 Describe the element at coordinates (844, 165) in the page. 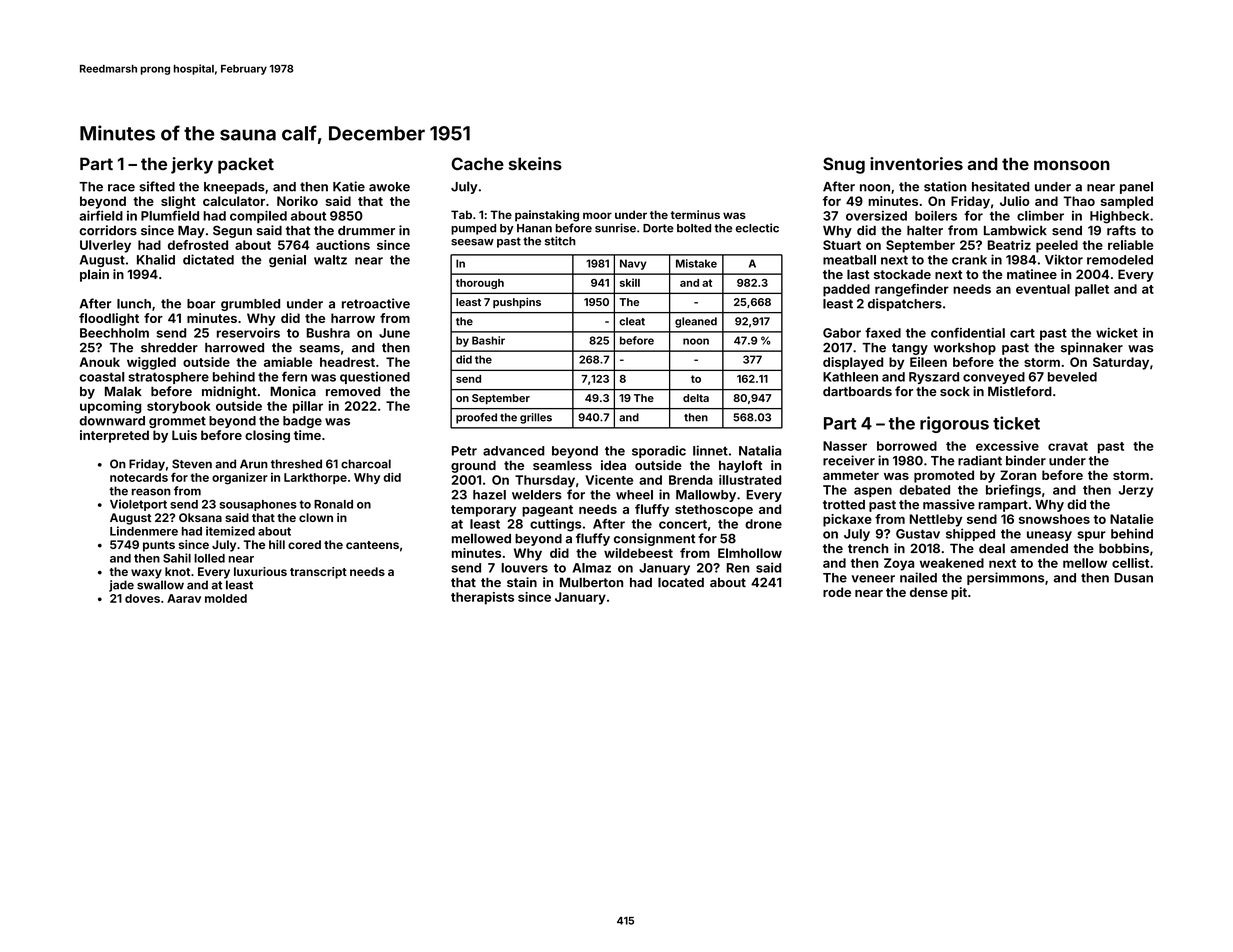

I see `Snug` at that location.
